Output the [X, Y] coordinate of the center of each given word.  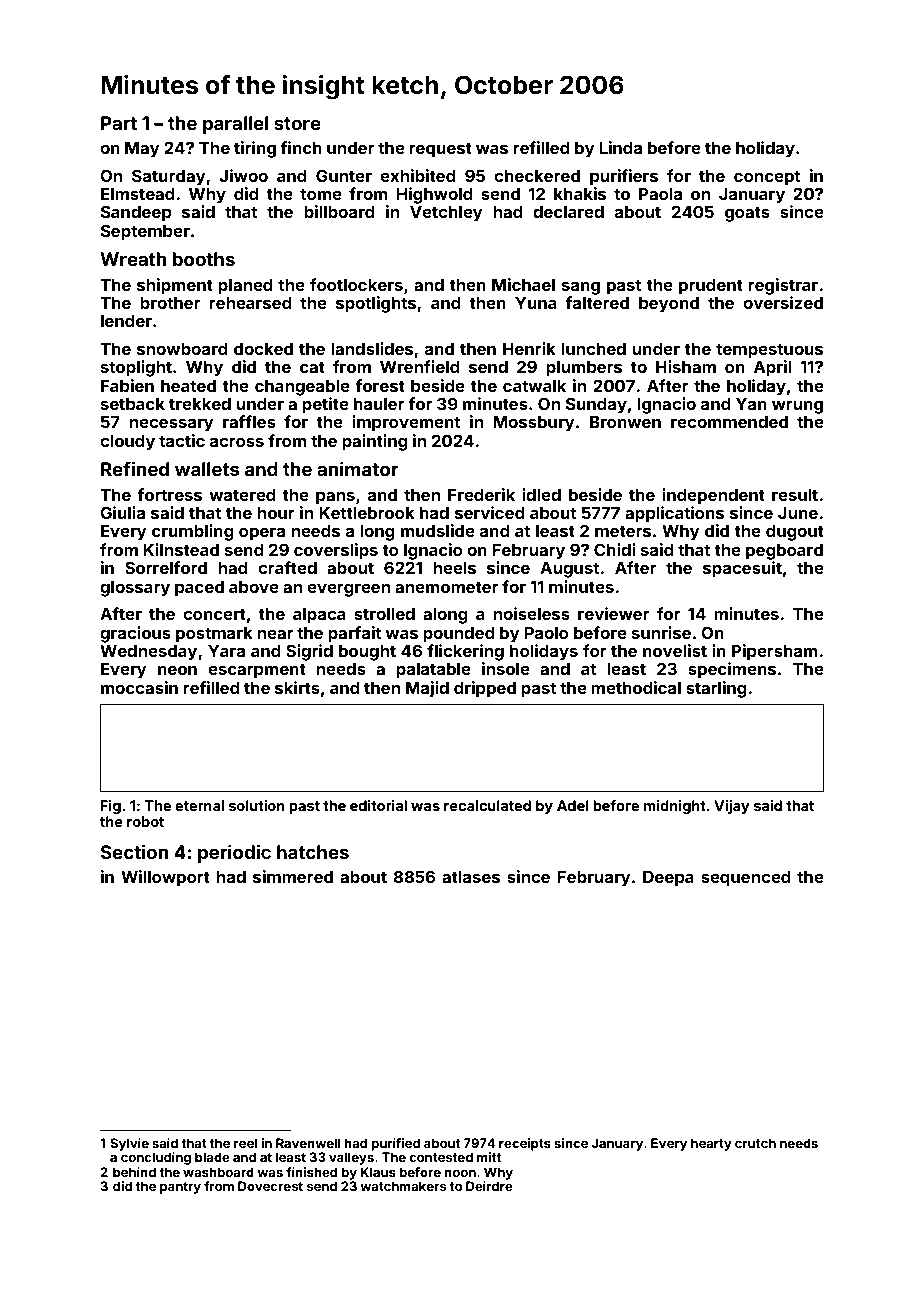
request [440, 150]
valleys [351, 1158]
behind [134, 1172]
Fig [111, 807]
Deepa [668, 878]
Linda [620, 147]
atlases [471, 877]
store [297, 123]
